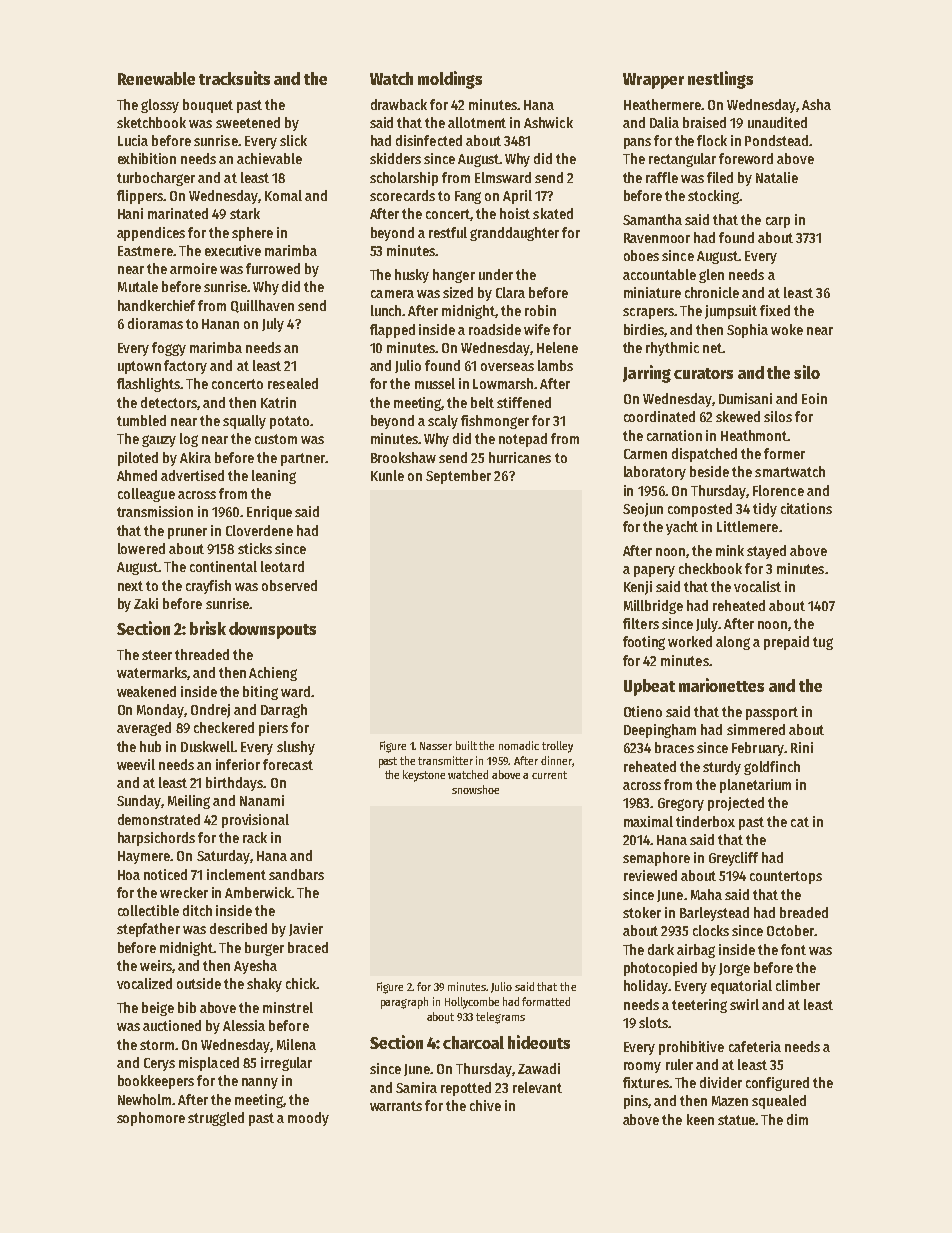 This image has height=1233, width=952. Describe the element at coordinates (711, 276) in the image. I see `glen` at that location.
